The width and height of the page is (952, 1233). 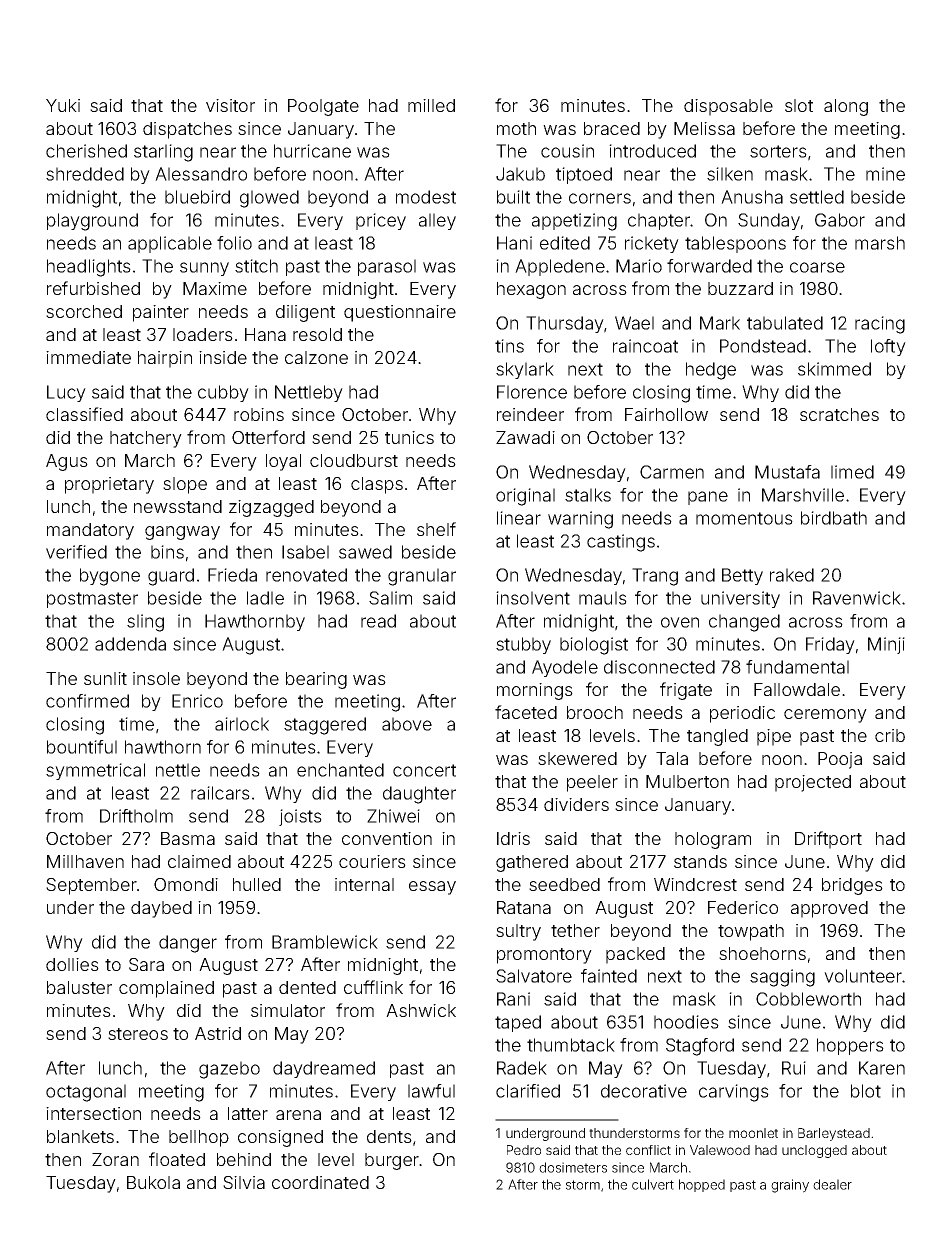 What do you see at coordinates (857, 598) in the page?
I see `Ravenwick` at bounding box center [857, 598].
